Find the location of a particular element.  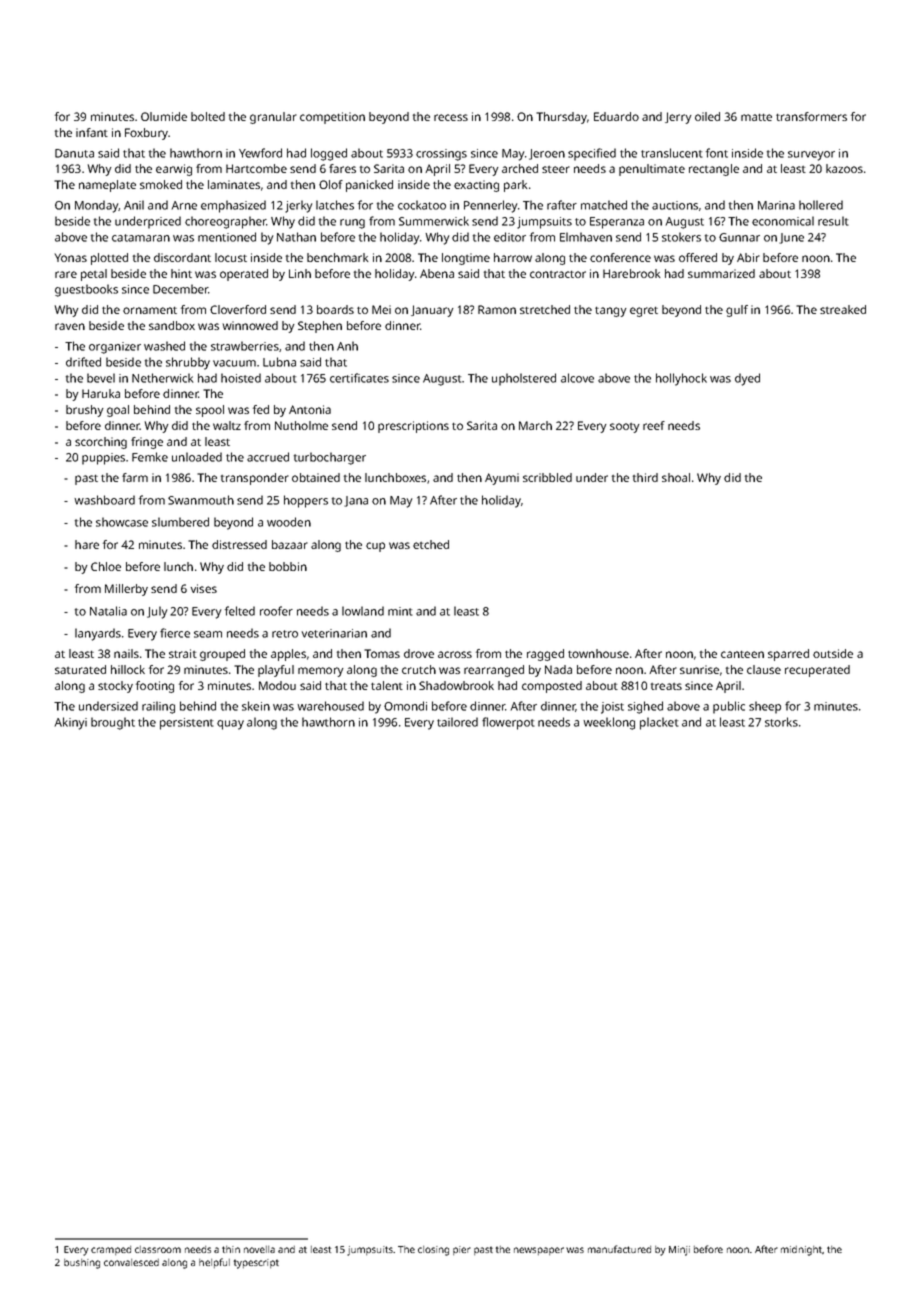

bushing is located at coordinates (82, 1264).
